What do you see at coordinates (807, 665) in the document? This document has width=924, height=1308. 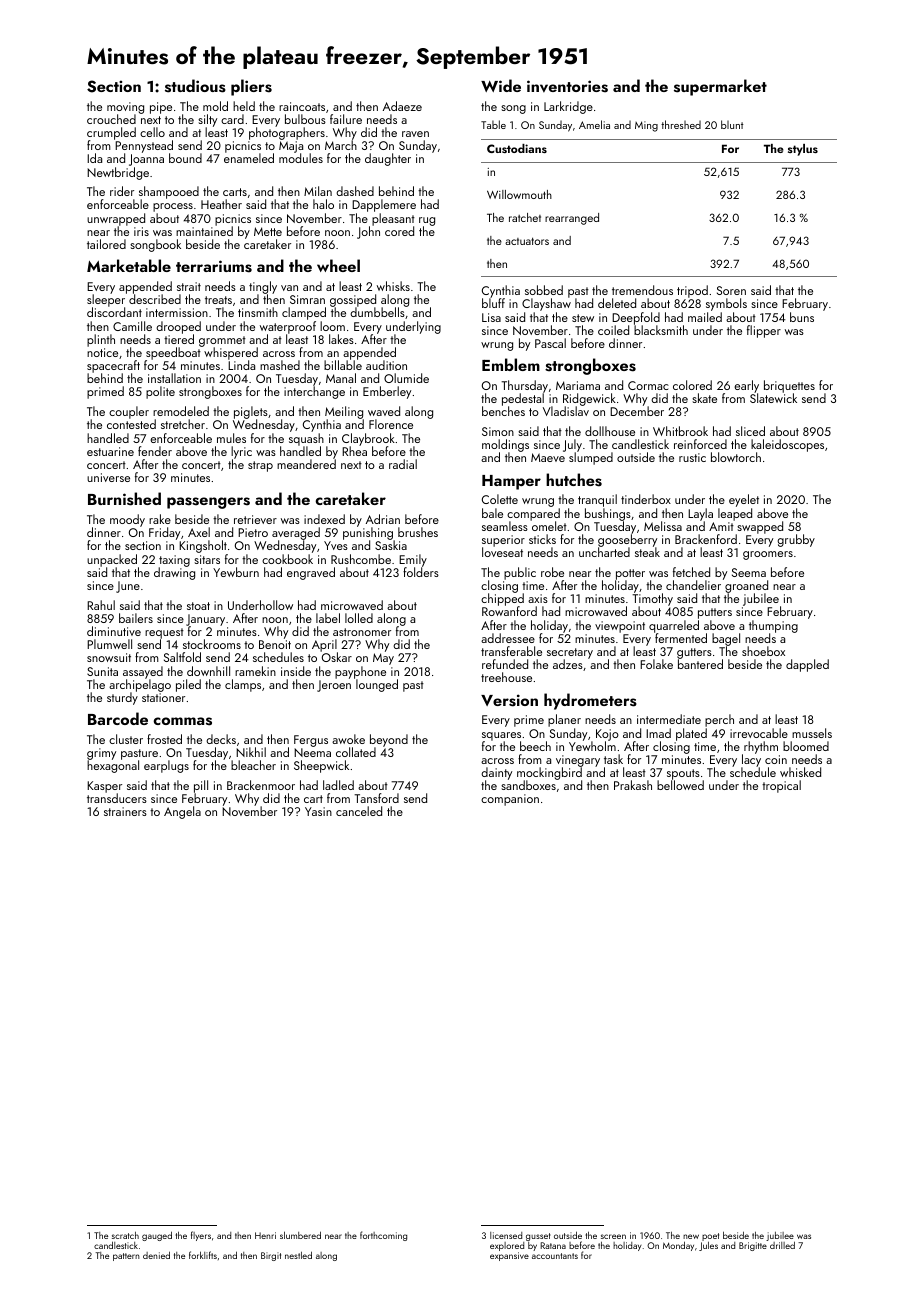 I see `dappled` at bounding box center [807, 665].
